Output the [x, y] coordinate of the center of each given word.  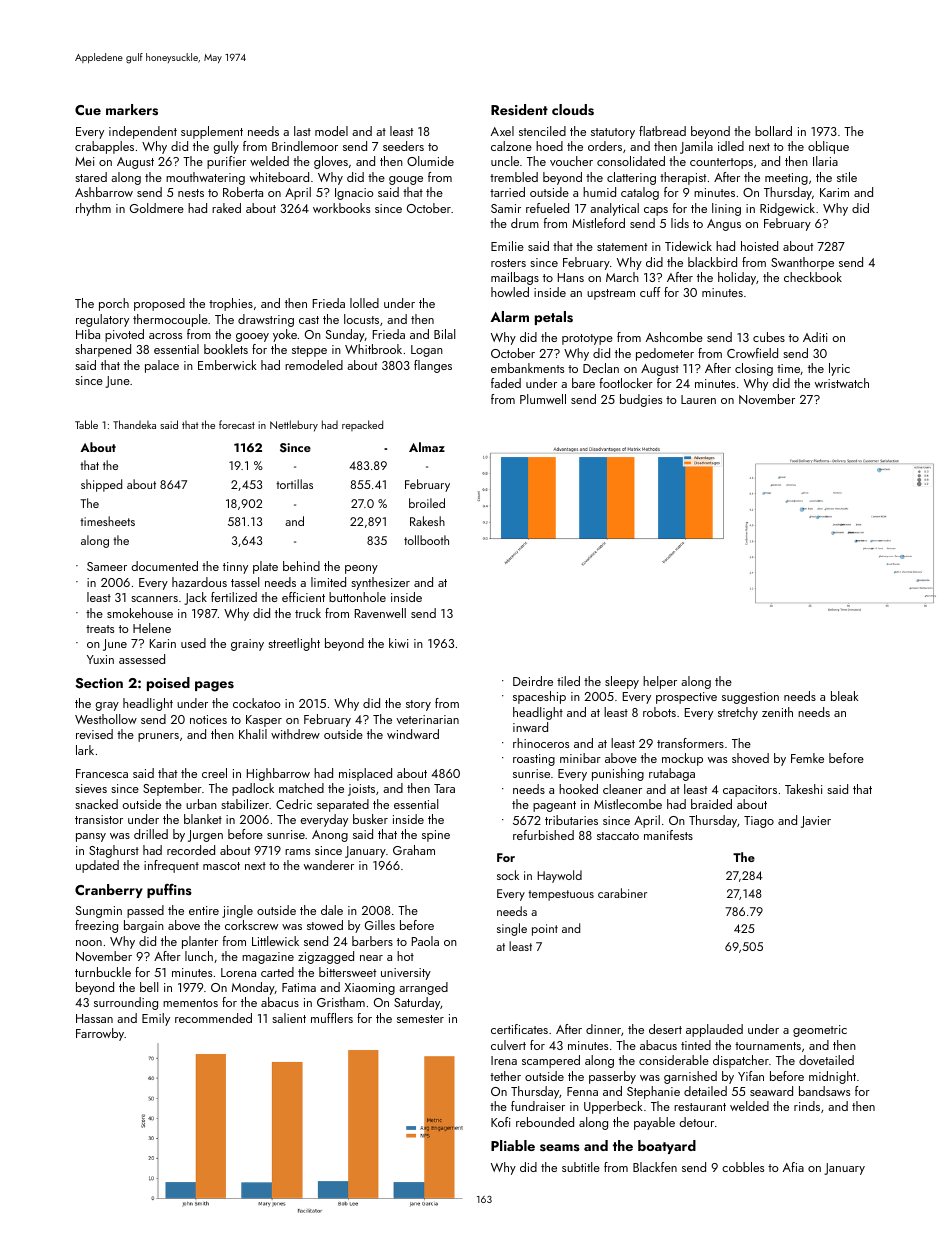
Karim [834, 192]
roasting [534, 760]
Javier [816, 822]
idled [731, 146]
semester [420, 1019]
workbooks [341, 208]
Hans [571, 277]
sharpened [103, 350]
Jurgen [205, 836]
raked [226, 208]
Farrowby [100, 1034]
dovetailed [826, 1060]
